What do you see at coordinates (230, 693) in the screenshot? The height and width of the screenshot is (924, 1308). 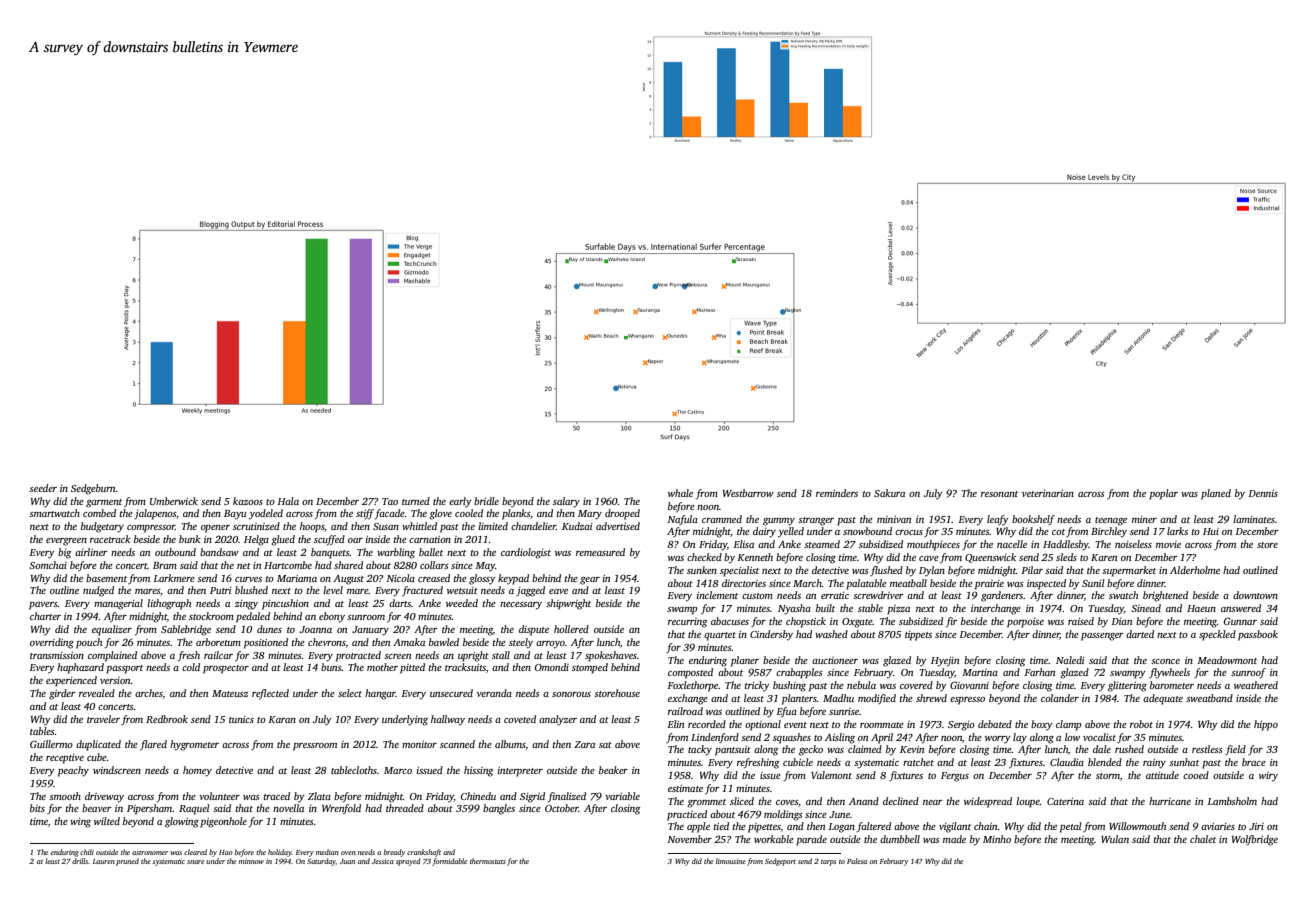 I see `Mateusz` at bounding box center [230, 693].
